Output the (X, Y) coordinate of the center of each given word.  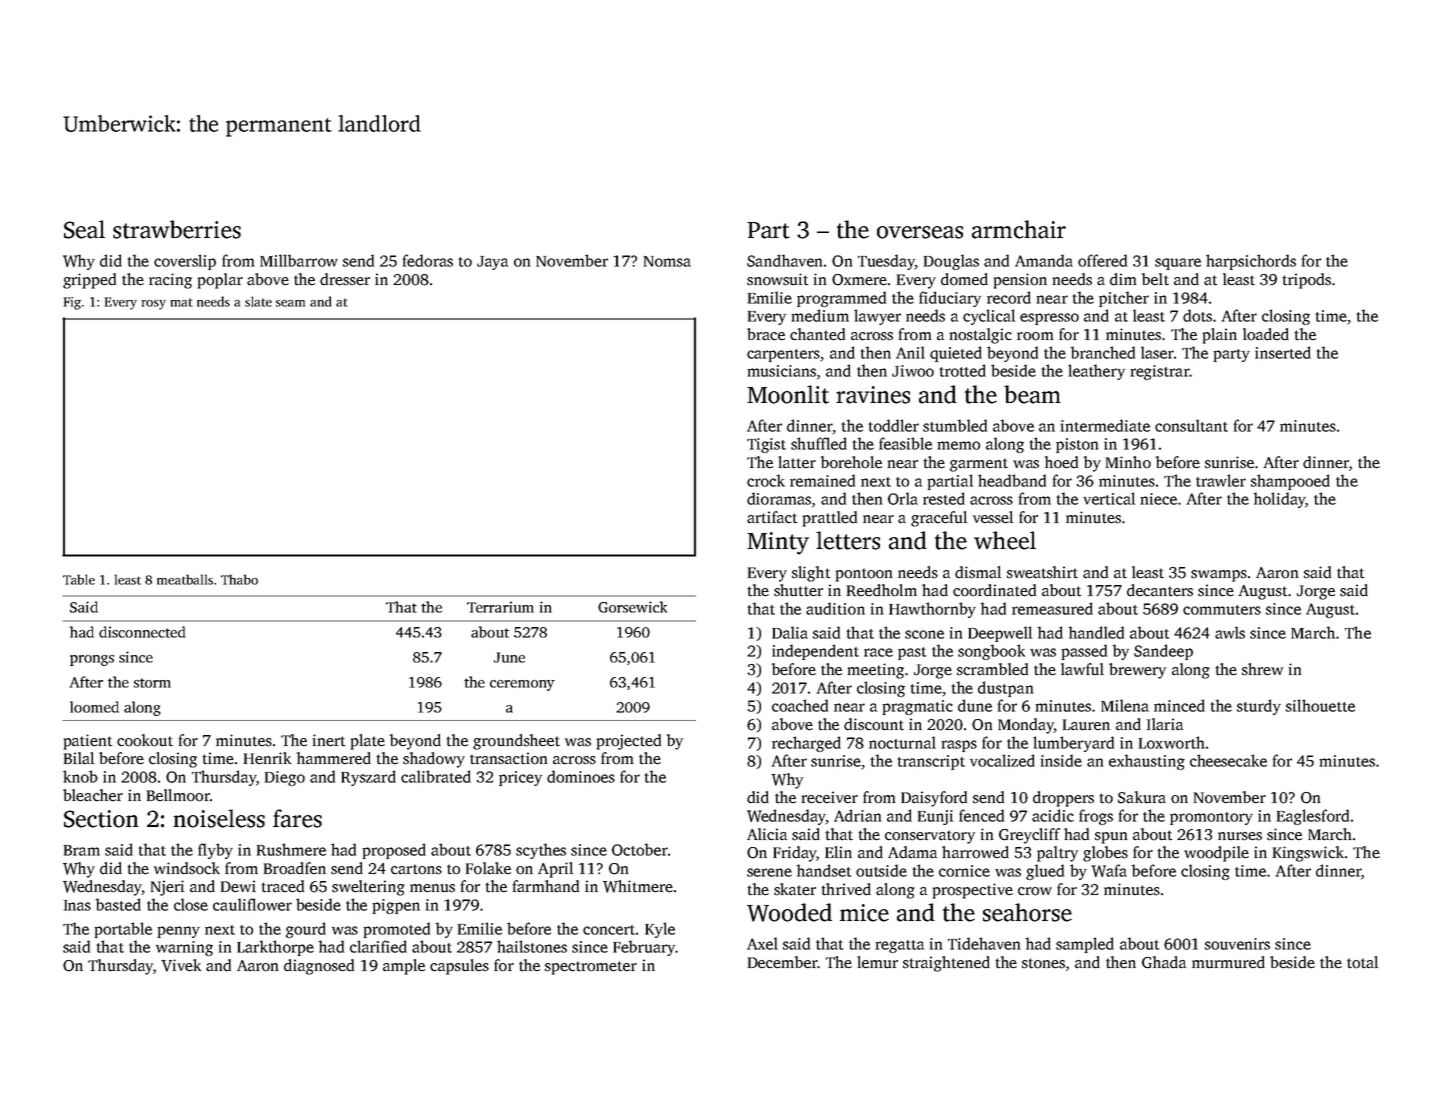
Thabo (239, 579)
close (191, 904)
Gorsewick (632, 607)
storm (152, 683)
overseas (920, 232)
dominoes (581, 776)
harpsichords (1251, 262)
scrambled (992, 669)
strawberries (177, 229)
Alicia (767, 834)
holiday (1279, 500)
